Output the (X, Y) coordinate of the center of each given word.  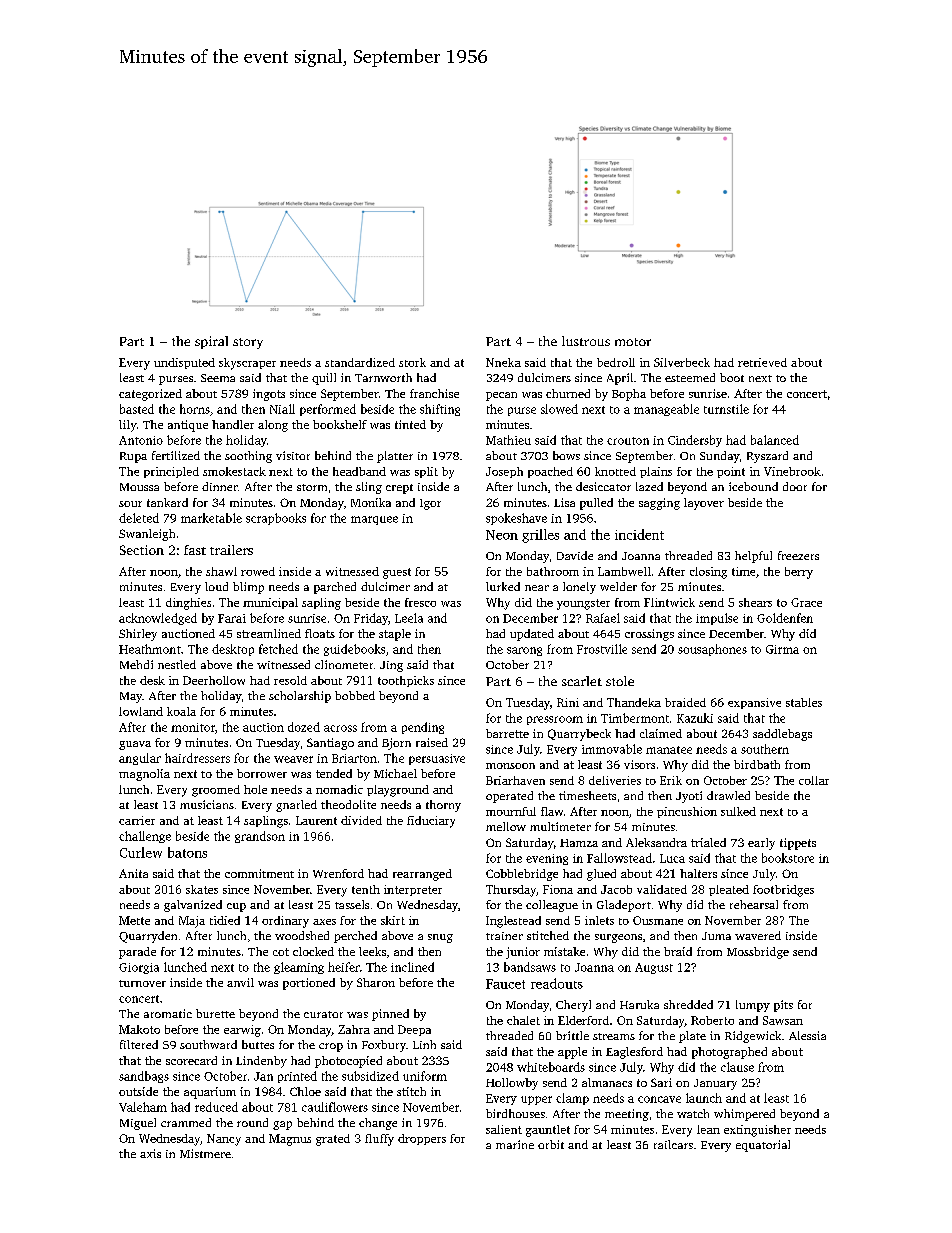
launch (704, 1098)
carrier (137, 820)
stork (412, 362)
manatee (669, 750)
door (795, 486)
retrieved (762, 362)
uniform (425, 1076)
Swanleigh (147, 535)
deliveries (615, 780)
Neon (502, 535)
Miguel (138, 1124)
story (248, 343)
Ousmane (658, 920)
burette (215, 1013)
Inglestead (513, 922)
